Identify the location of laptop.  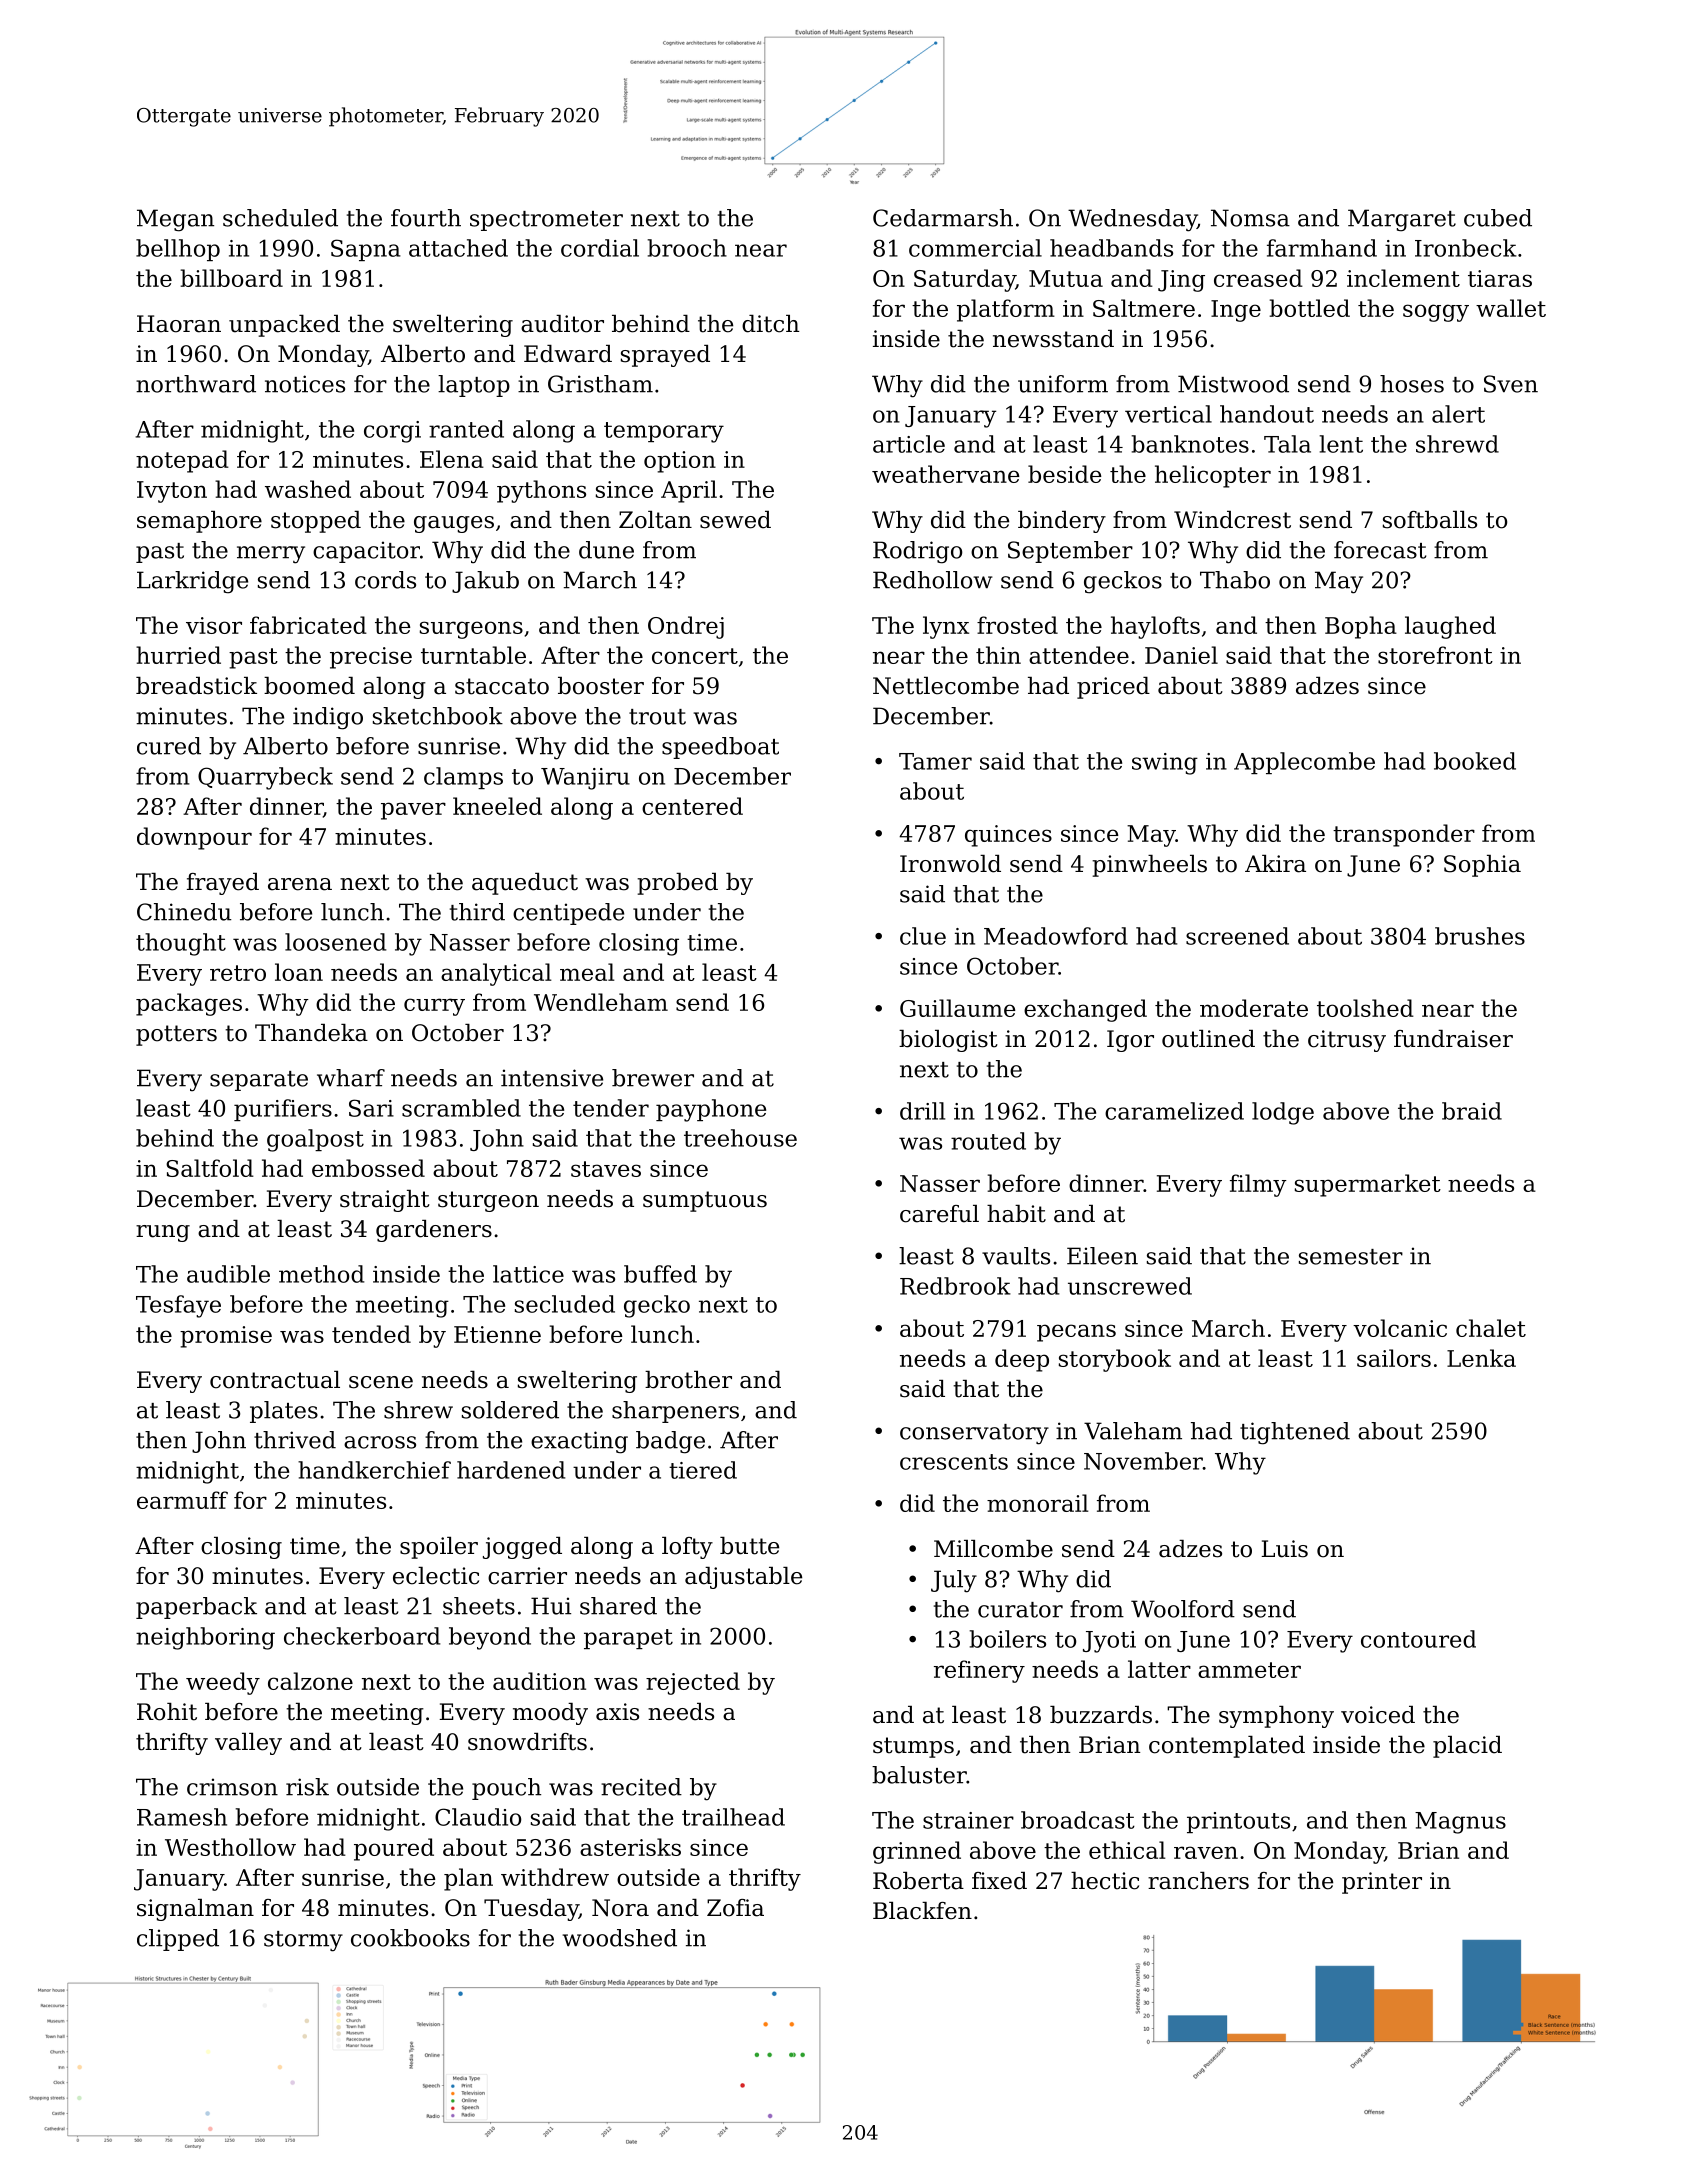
(474, 386).
